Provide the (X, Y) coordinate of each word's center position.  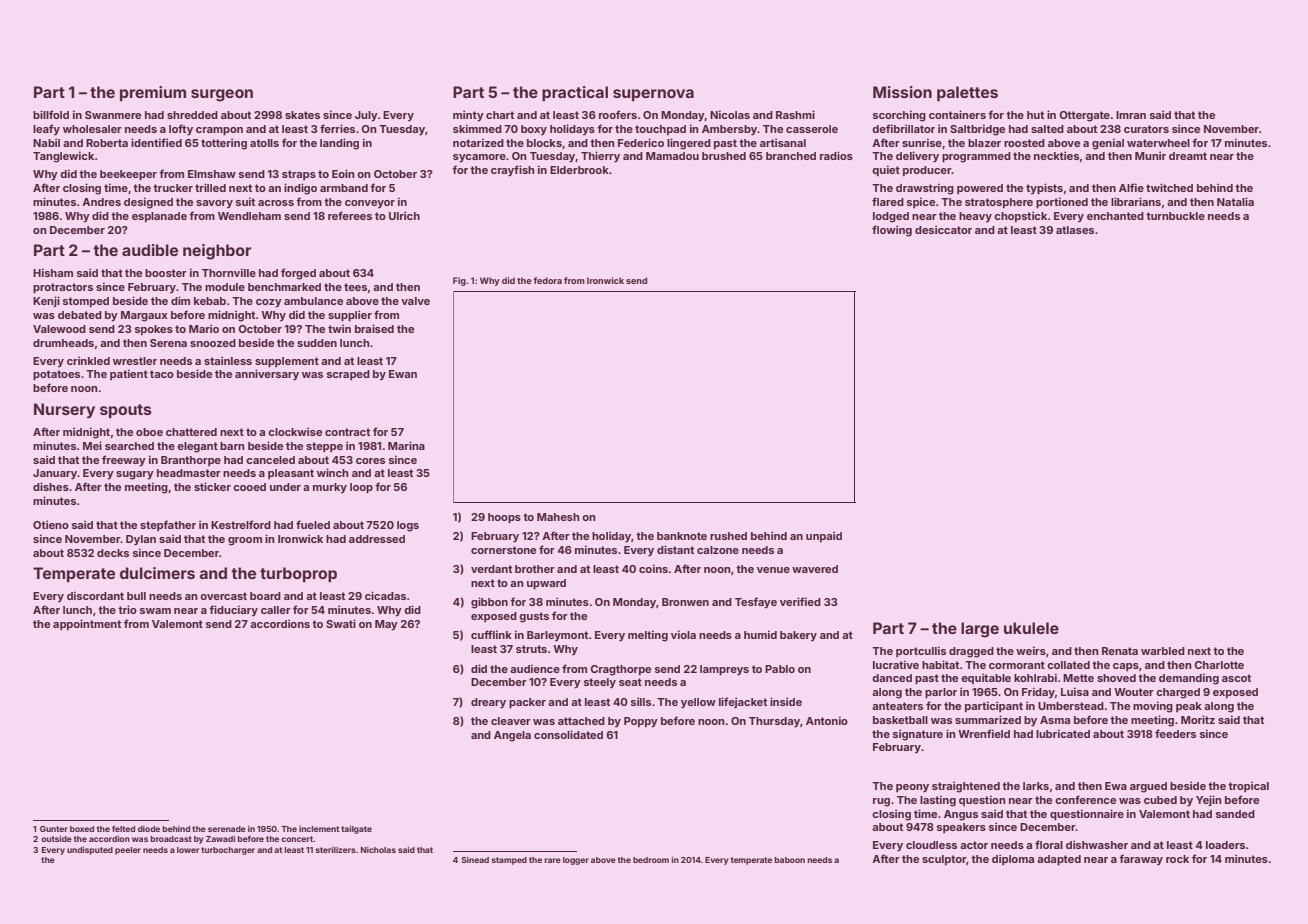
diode (149, 829)
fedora (547, 280)
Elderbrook (579, 170)
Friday (1038, 692)
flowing (892, 231)
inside (786, 701)
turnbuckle (1175, 216)
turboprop (298, 574)
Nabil (46, 142)
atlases (1075, 230)
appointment (87, 624)
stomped (86, 302)
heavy (975, 217)
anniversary (267, 375)
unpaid (824, 536)
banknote (682, 536)
